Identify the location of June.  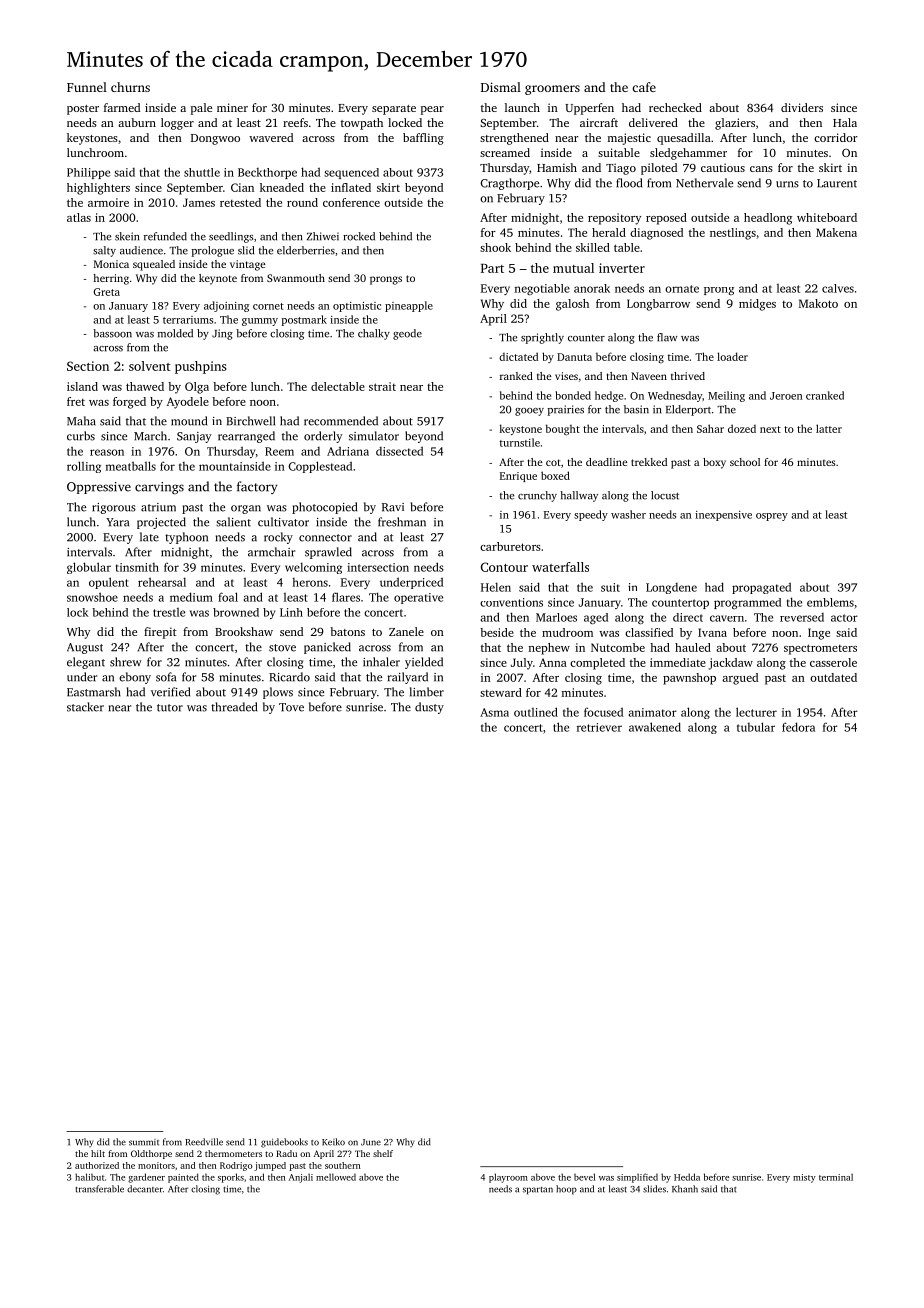
(371, 1142).
